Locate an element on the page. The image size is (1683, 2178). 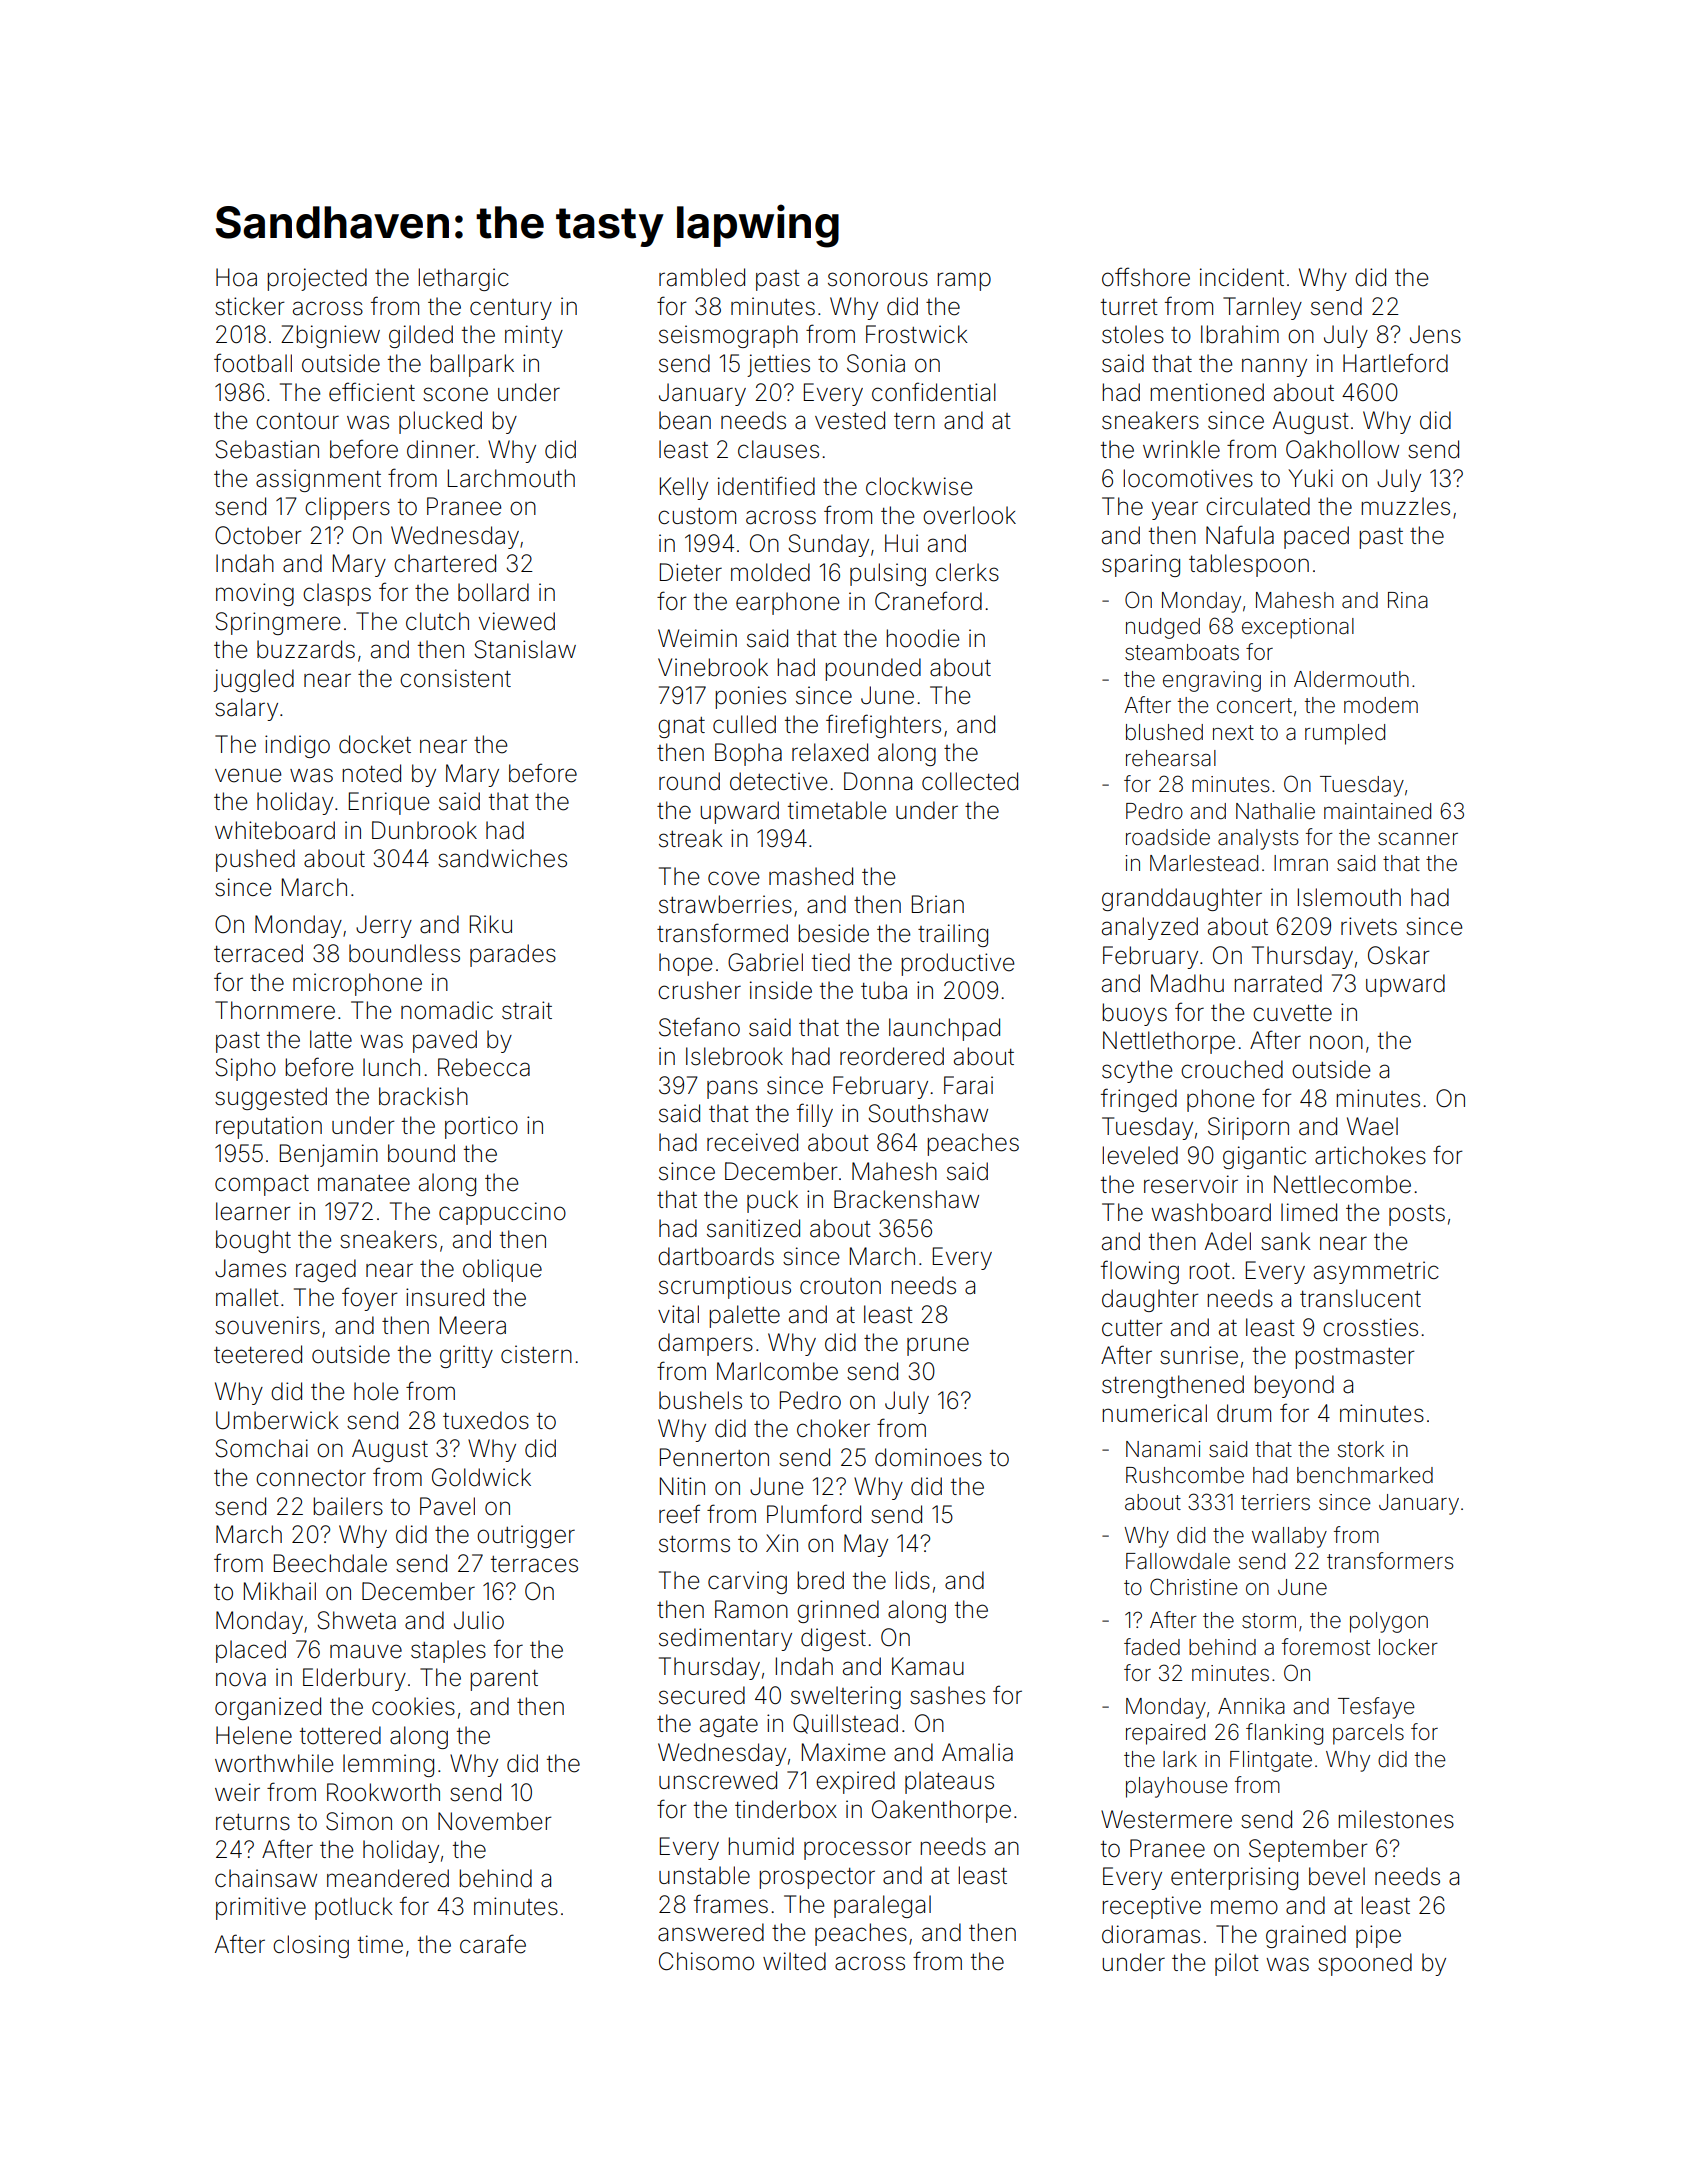
secured is located at coordinates (702, 1695).
